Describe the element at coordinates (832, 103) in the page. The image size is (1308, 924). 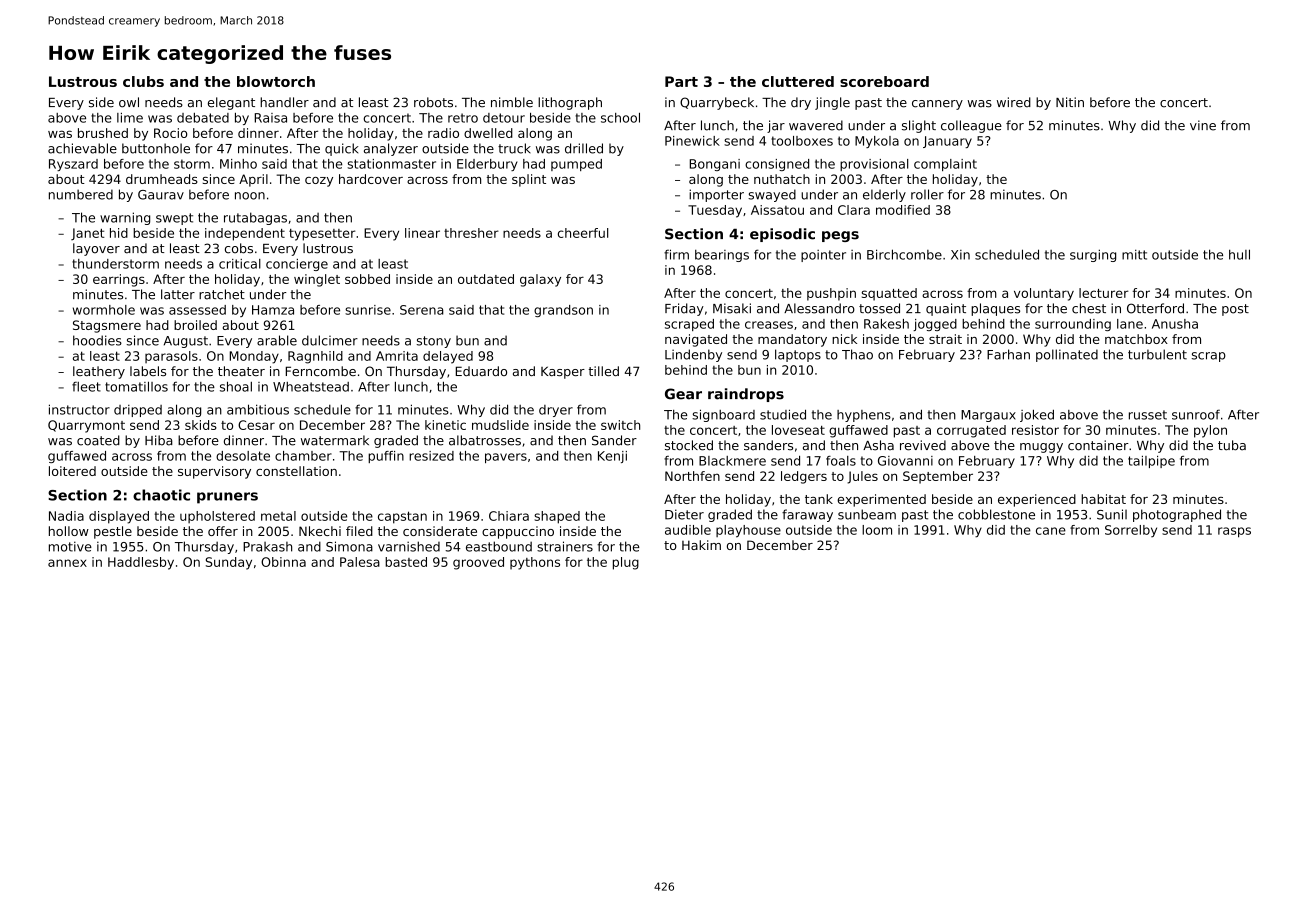
I see `jingle` at that location.
